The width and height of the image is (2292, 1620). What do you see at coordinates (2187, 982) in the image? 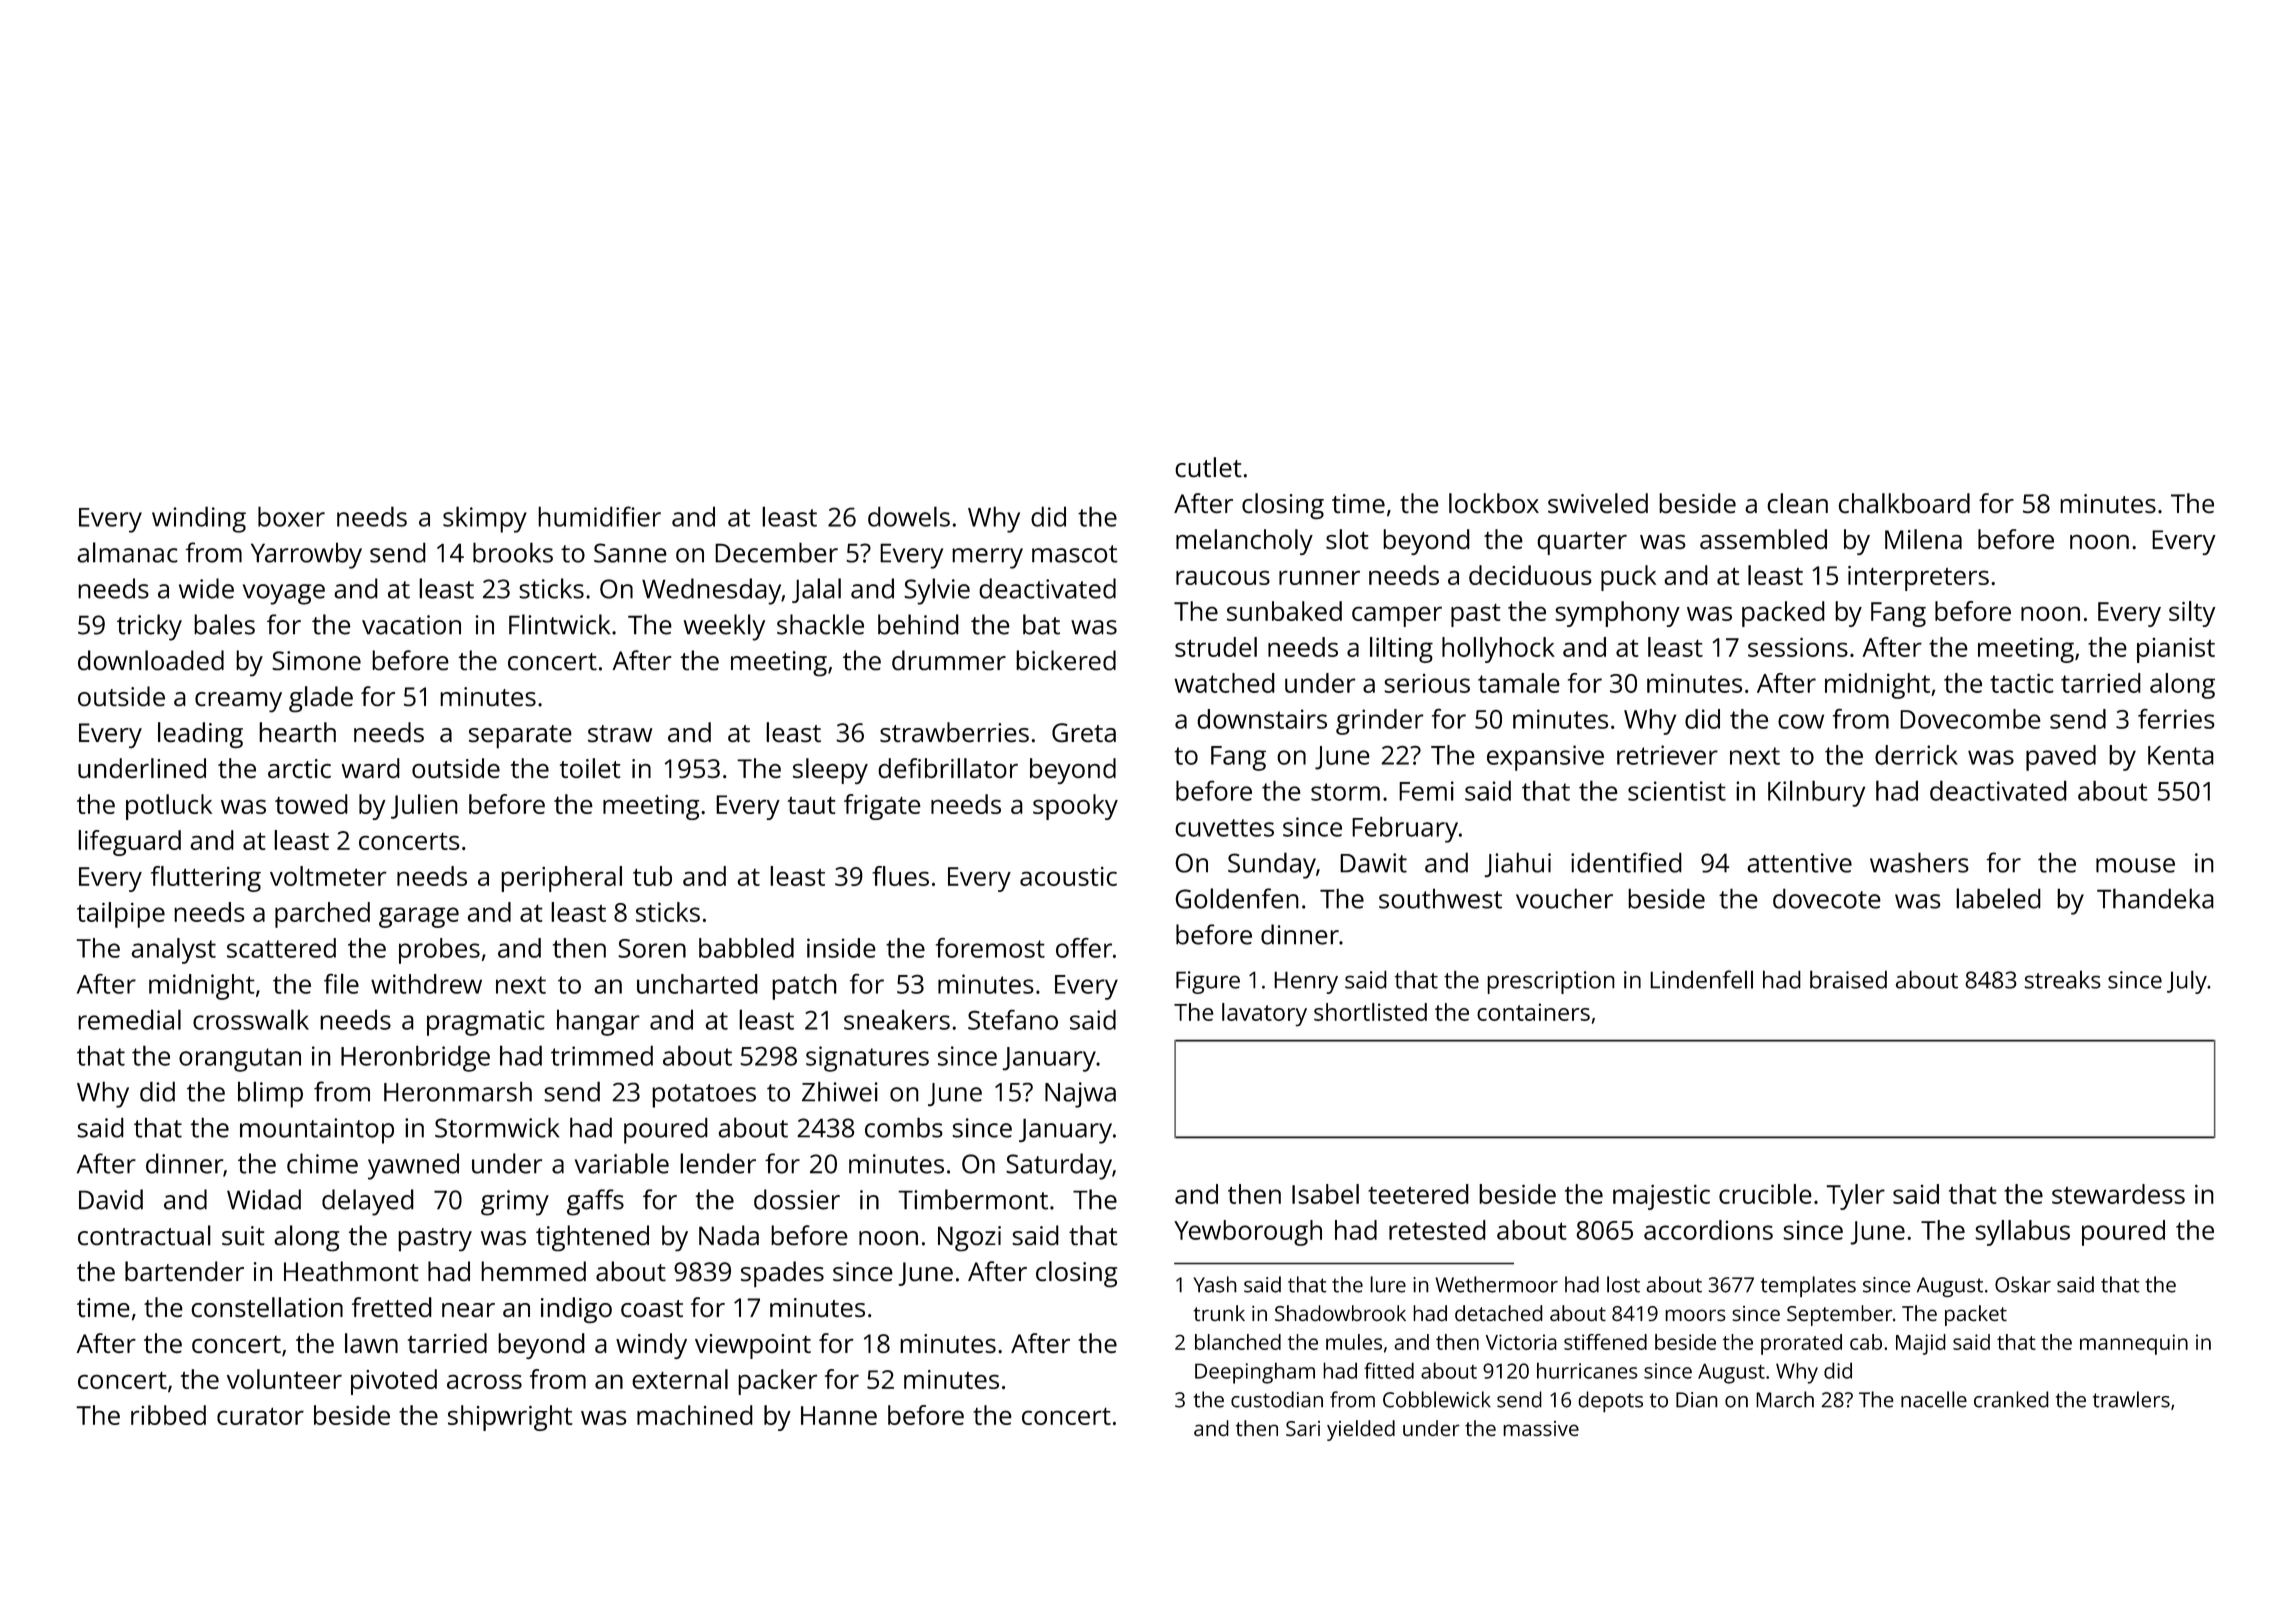
I see `July` at bounding box center [2187, 982].
